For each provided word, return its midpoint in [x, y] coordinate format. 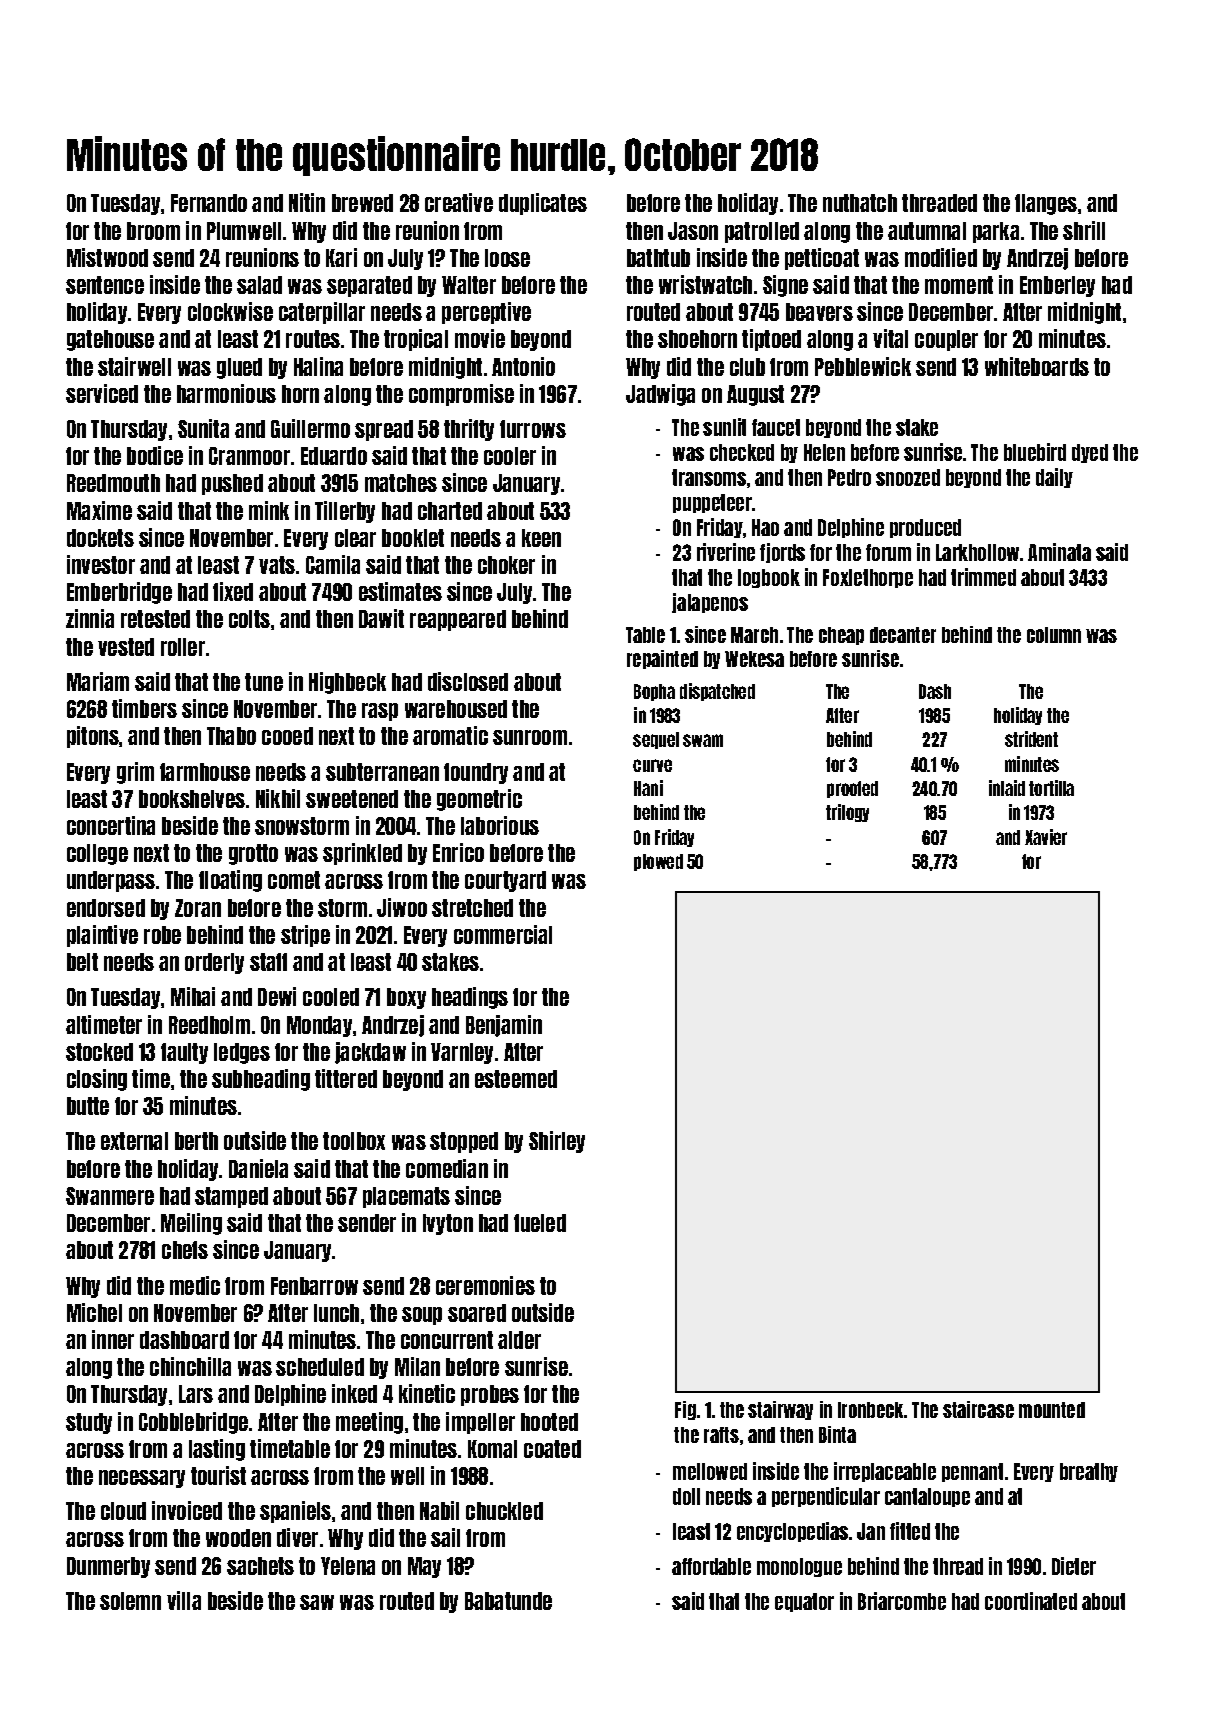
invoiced [187, 1510]
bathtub [658, 258]
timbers [144, 708]
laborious [500, 825]
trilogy [847, 813]
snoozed [908, 477]
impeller [480, 1423]
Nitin [307, 202]
